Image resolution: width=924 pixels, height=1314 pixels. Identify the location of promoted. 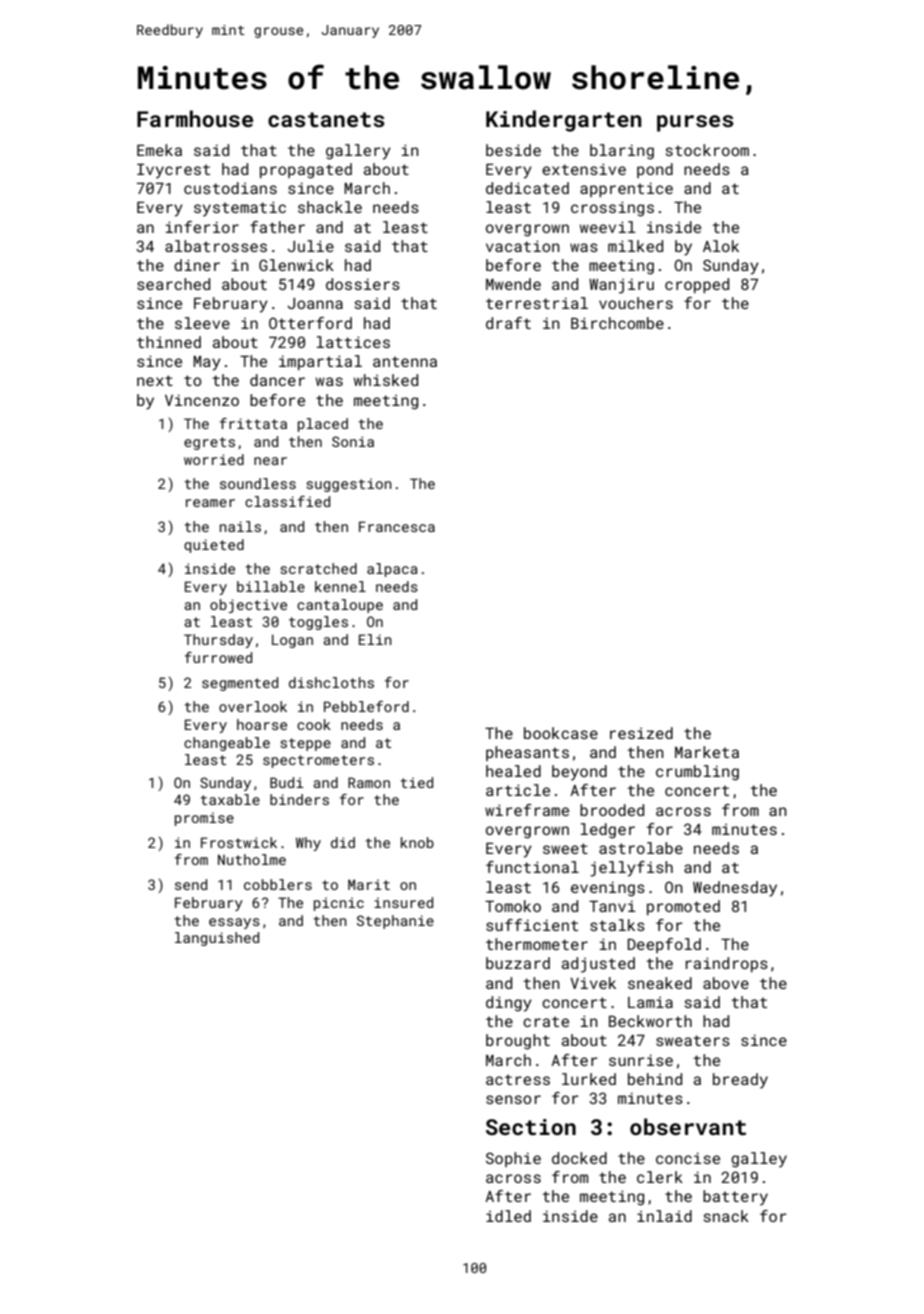
(683, 907).
